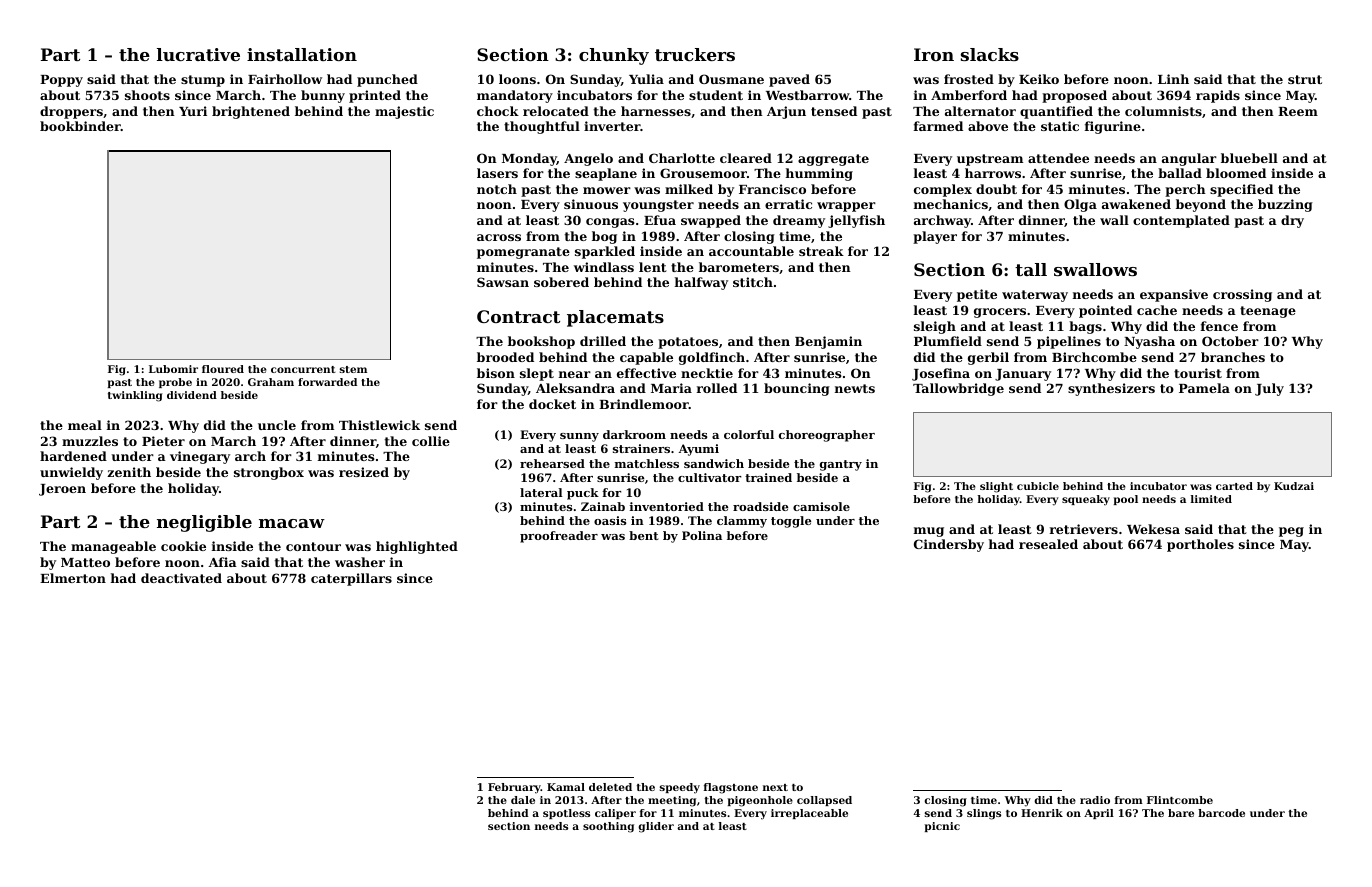 Image resolution: width=1372 pixels, height=887 pixels. I want to click on Olga, so click(1080, 205).
